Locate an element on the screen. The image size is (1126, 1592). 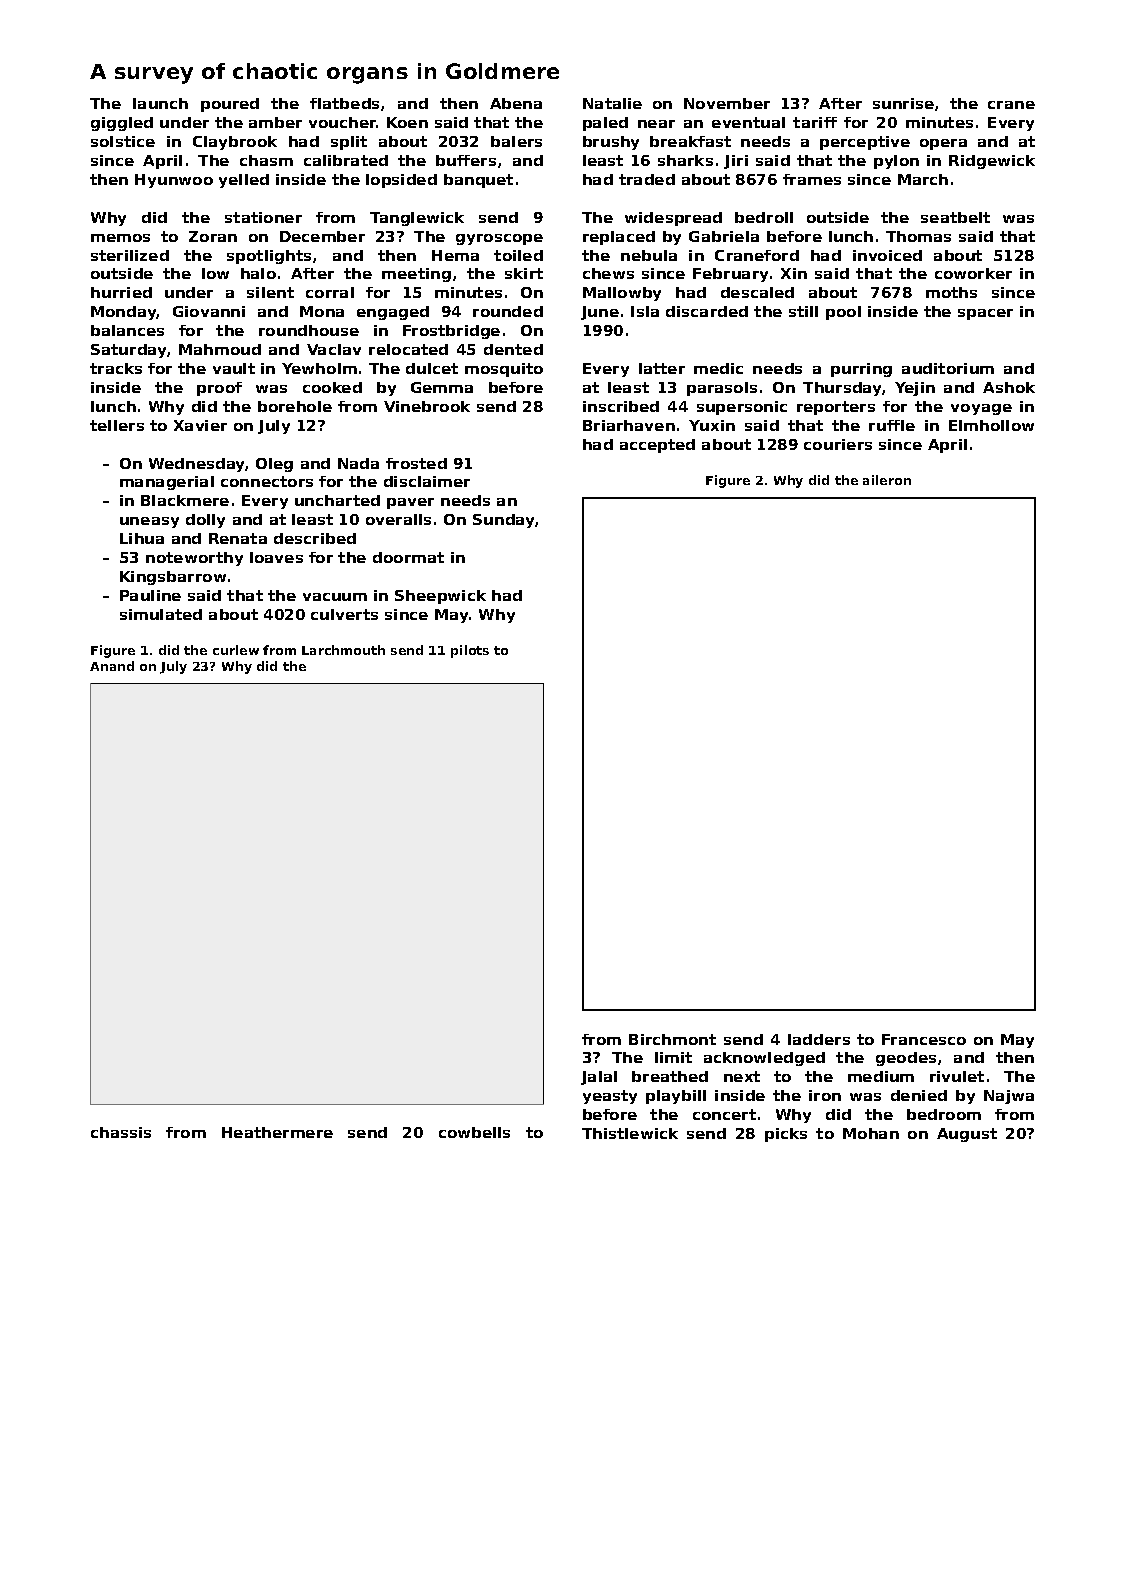
seatbelt is located at coordinates (955, 217).
